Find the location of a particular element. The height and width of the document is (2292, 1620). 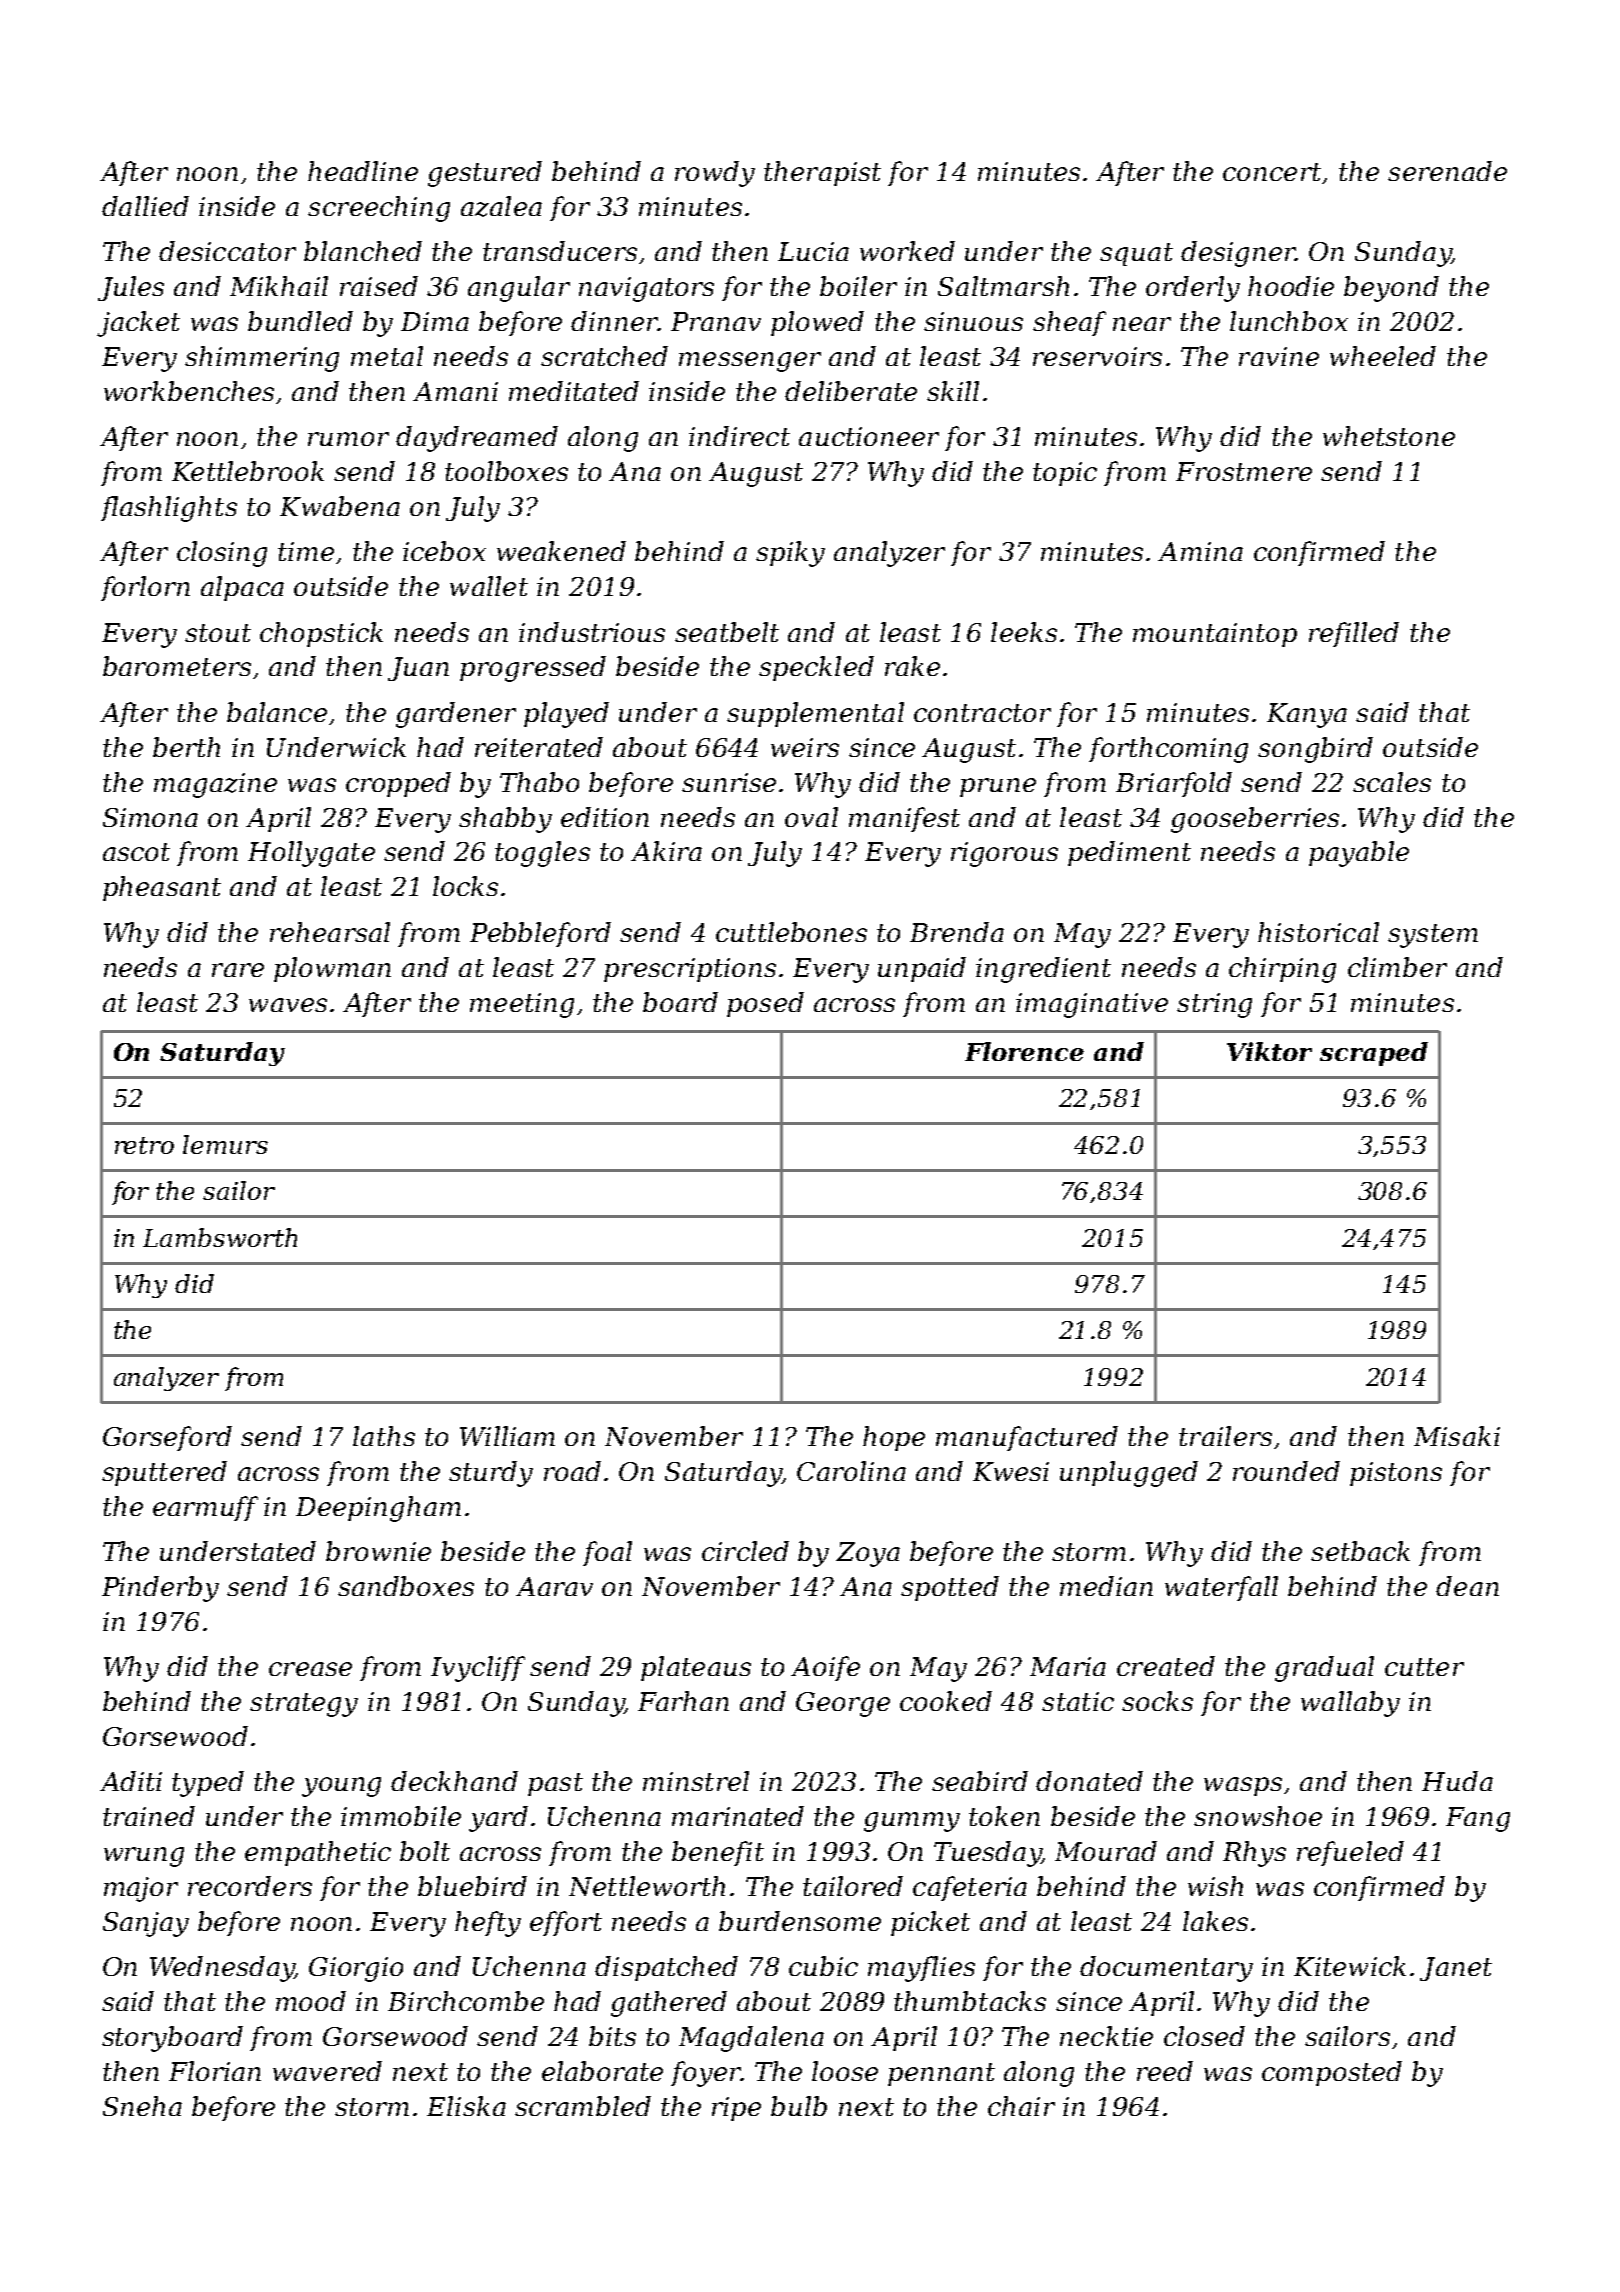

hope is located at coordinates (894, 1438).
